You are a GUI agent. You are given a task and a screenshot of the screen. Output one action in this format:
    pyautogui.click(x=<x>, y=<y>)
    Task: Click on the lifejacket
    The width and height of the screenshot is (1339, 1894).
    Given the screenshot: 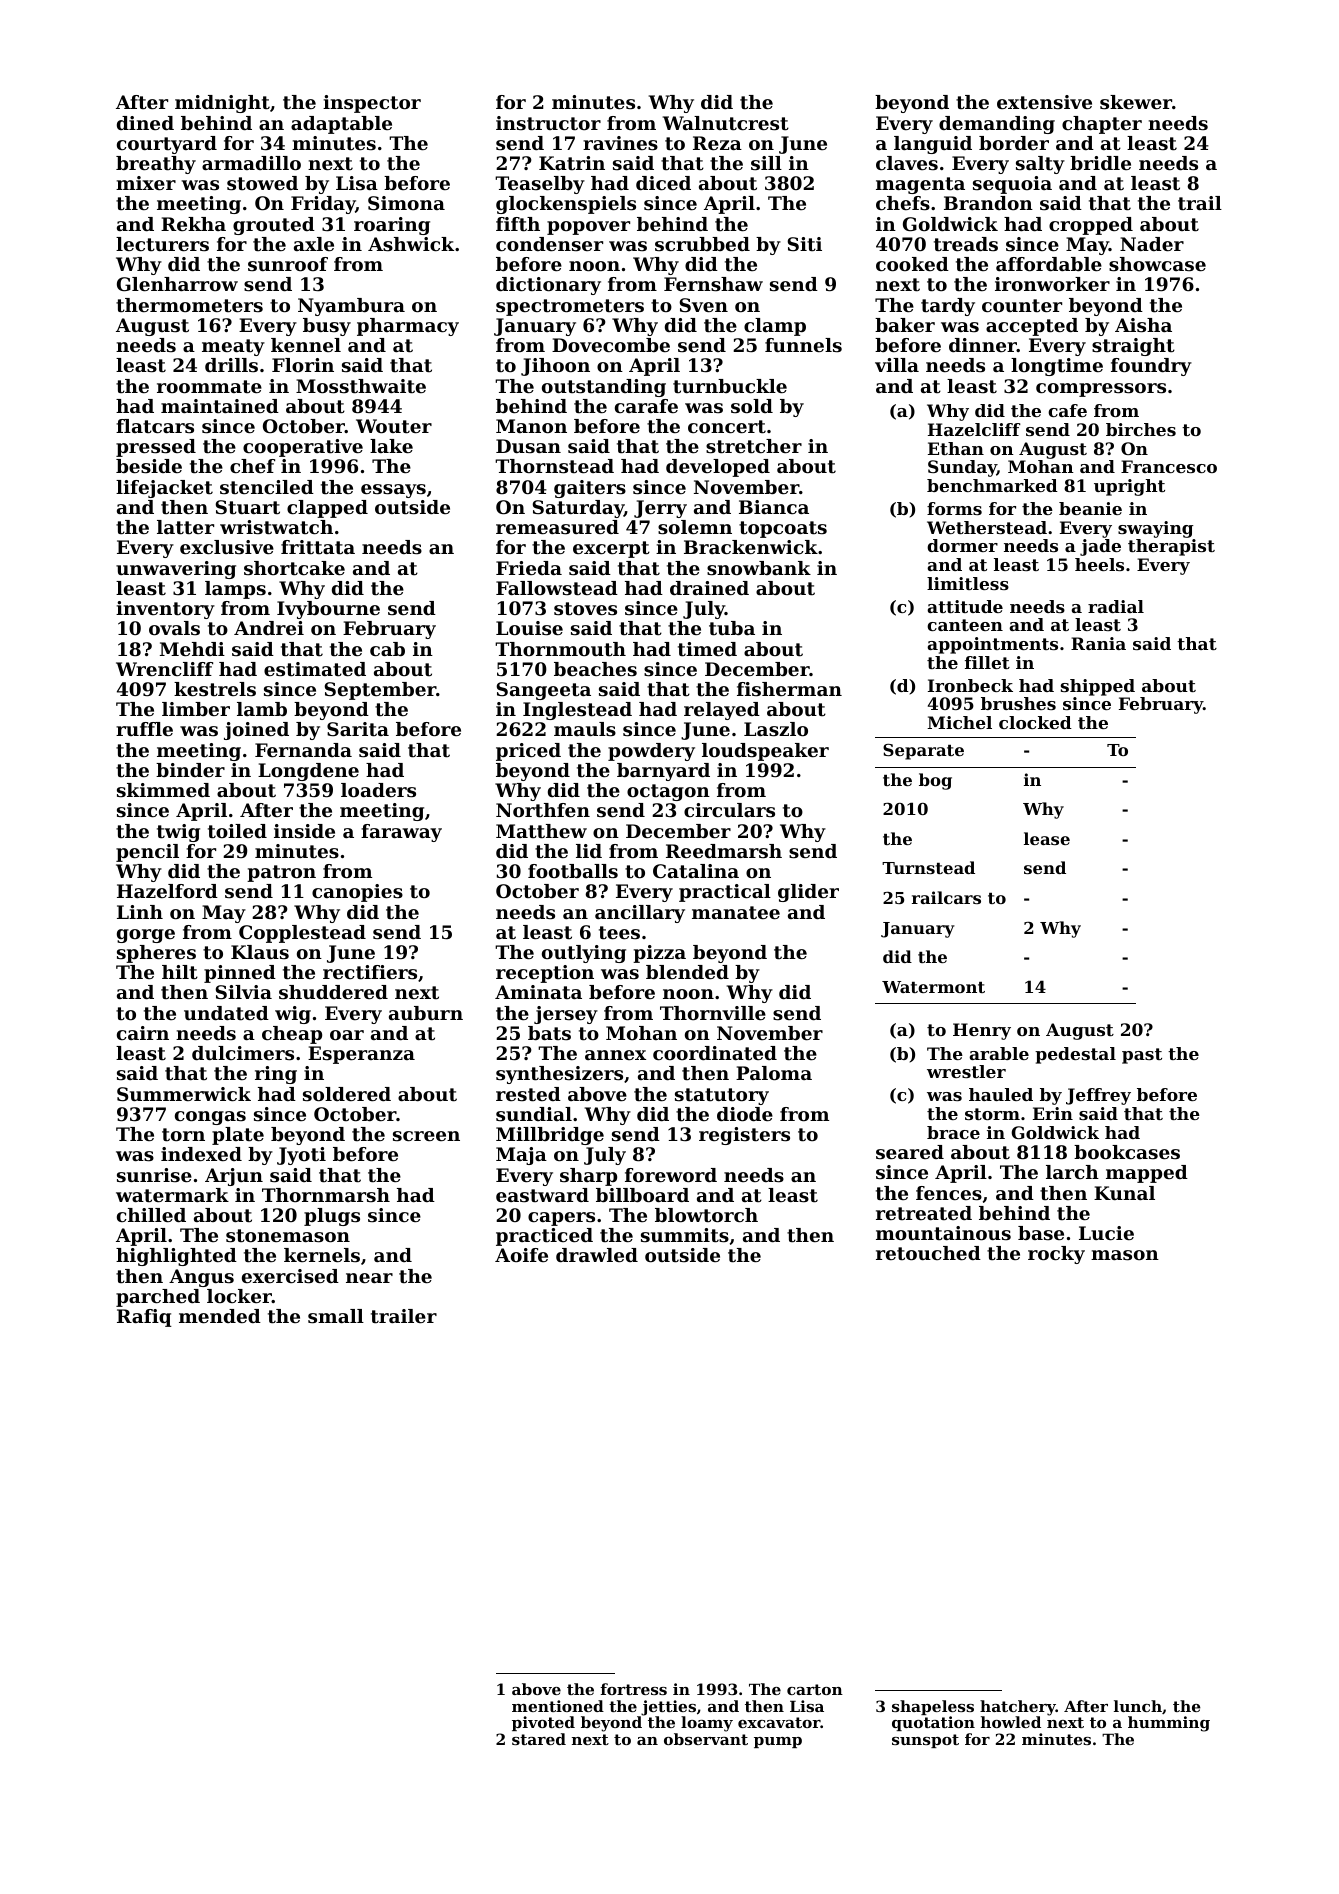 What is the action you would take?
    pyautogui.click(x=164, y=489)
